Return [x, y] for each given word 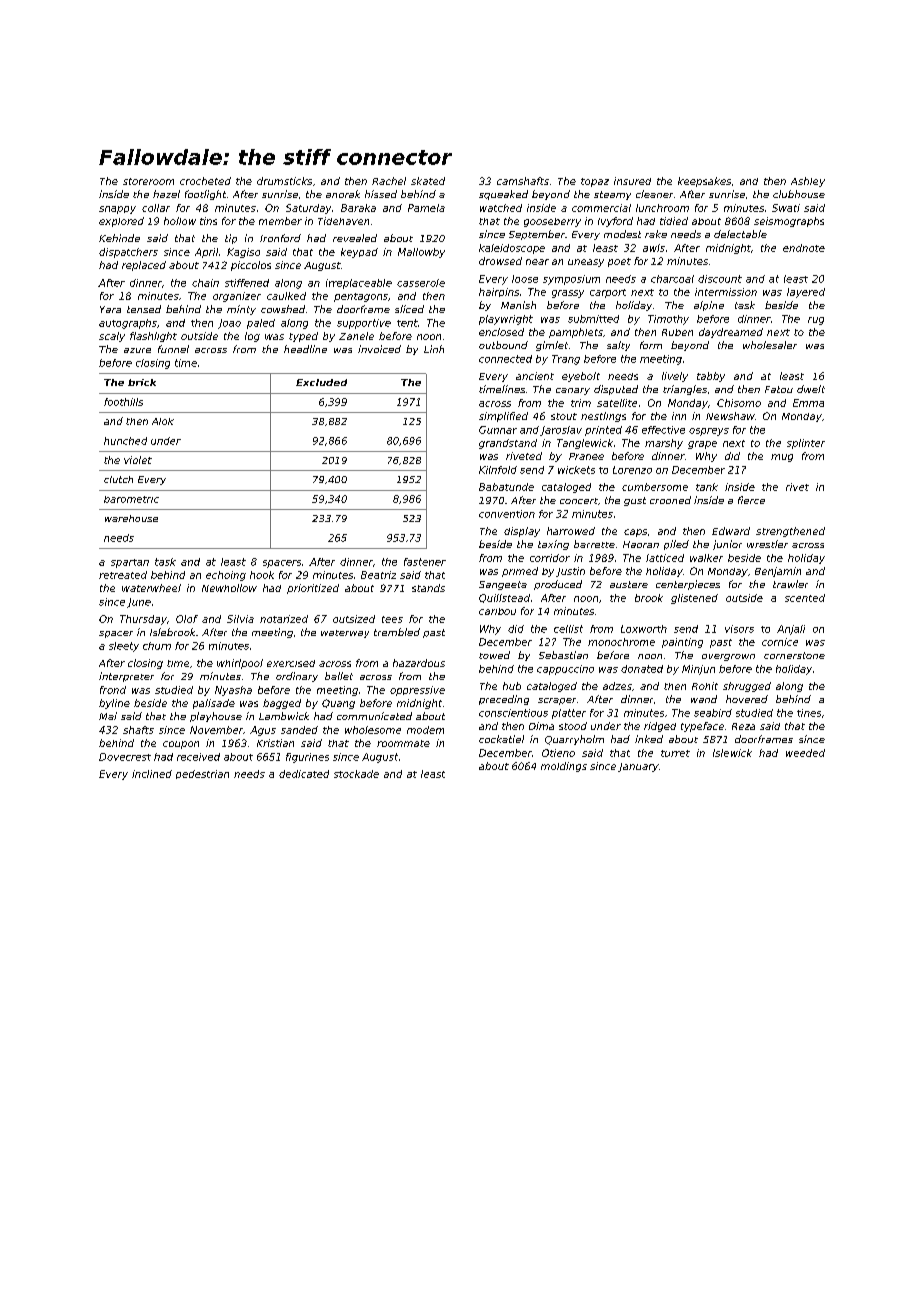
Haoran [641, 544]
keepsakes [704, 182]
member [280, 221]
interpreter [126, 677]
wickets [576, 470]
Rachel [389, 181]
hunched [125, 441]
